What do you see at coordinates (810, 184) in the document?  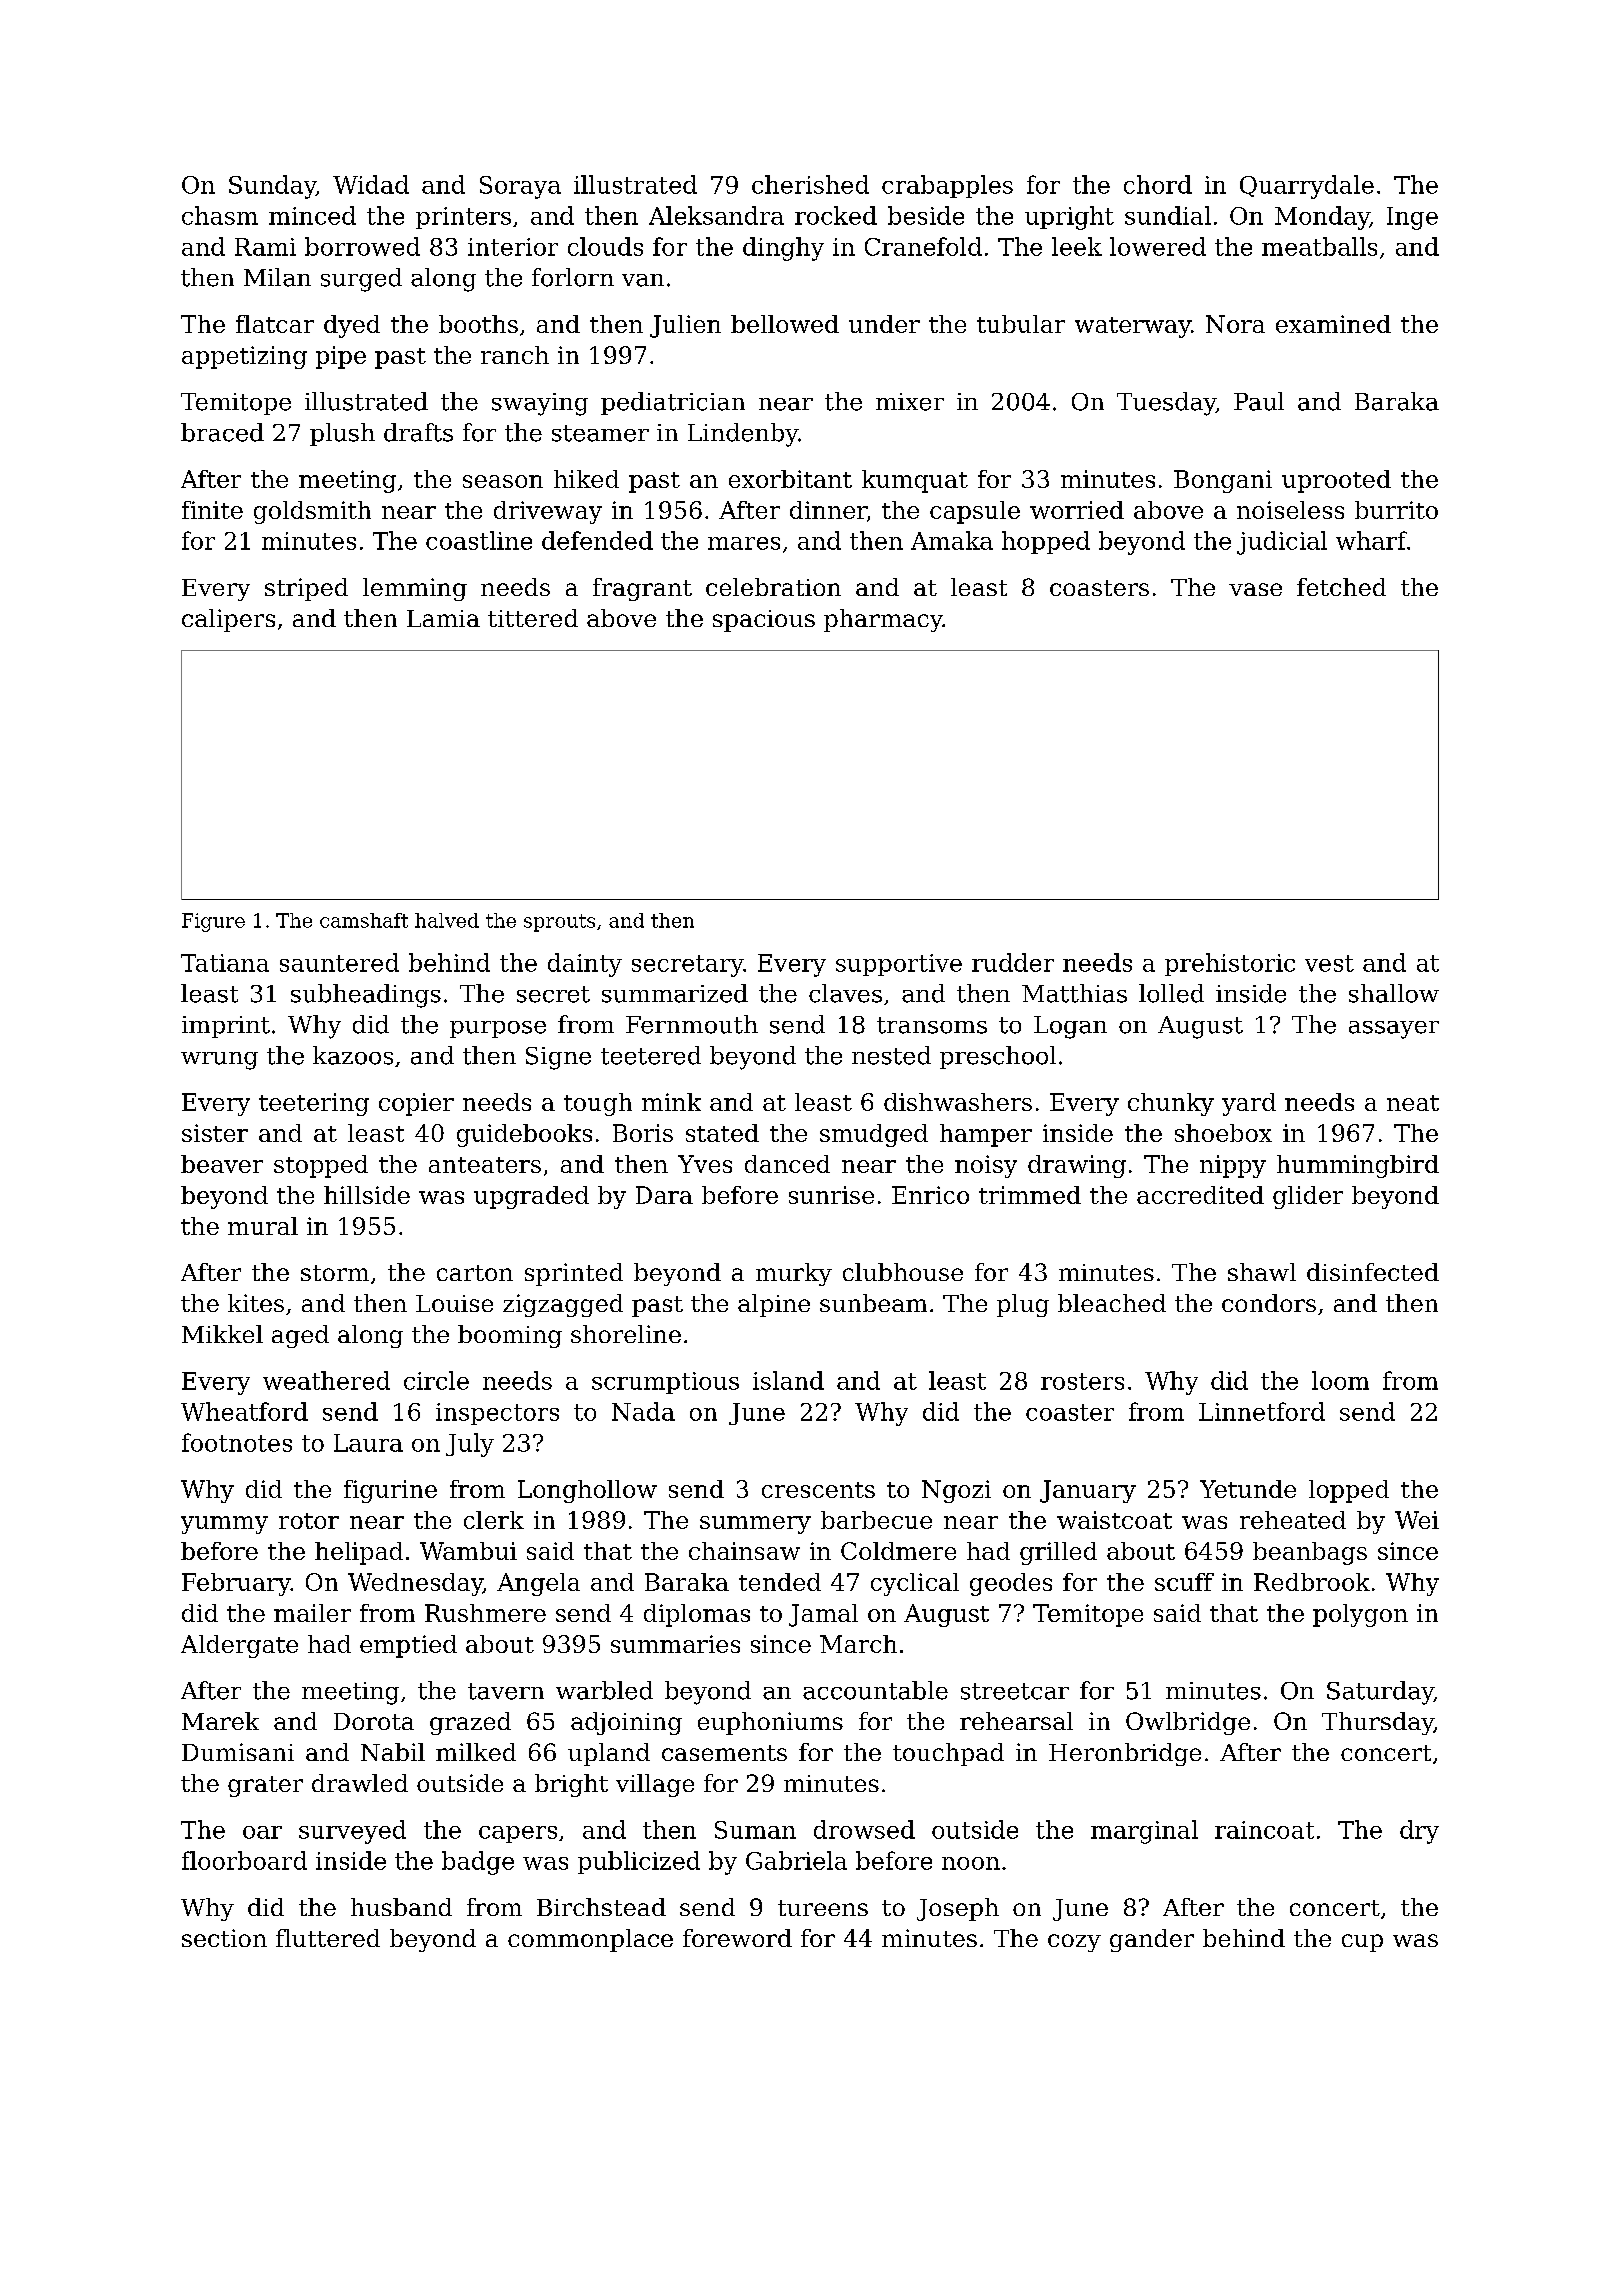 I see `cherished` at bounding box center [810, 184].
